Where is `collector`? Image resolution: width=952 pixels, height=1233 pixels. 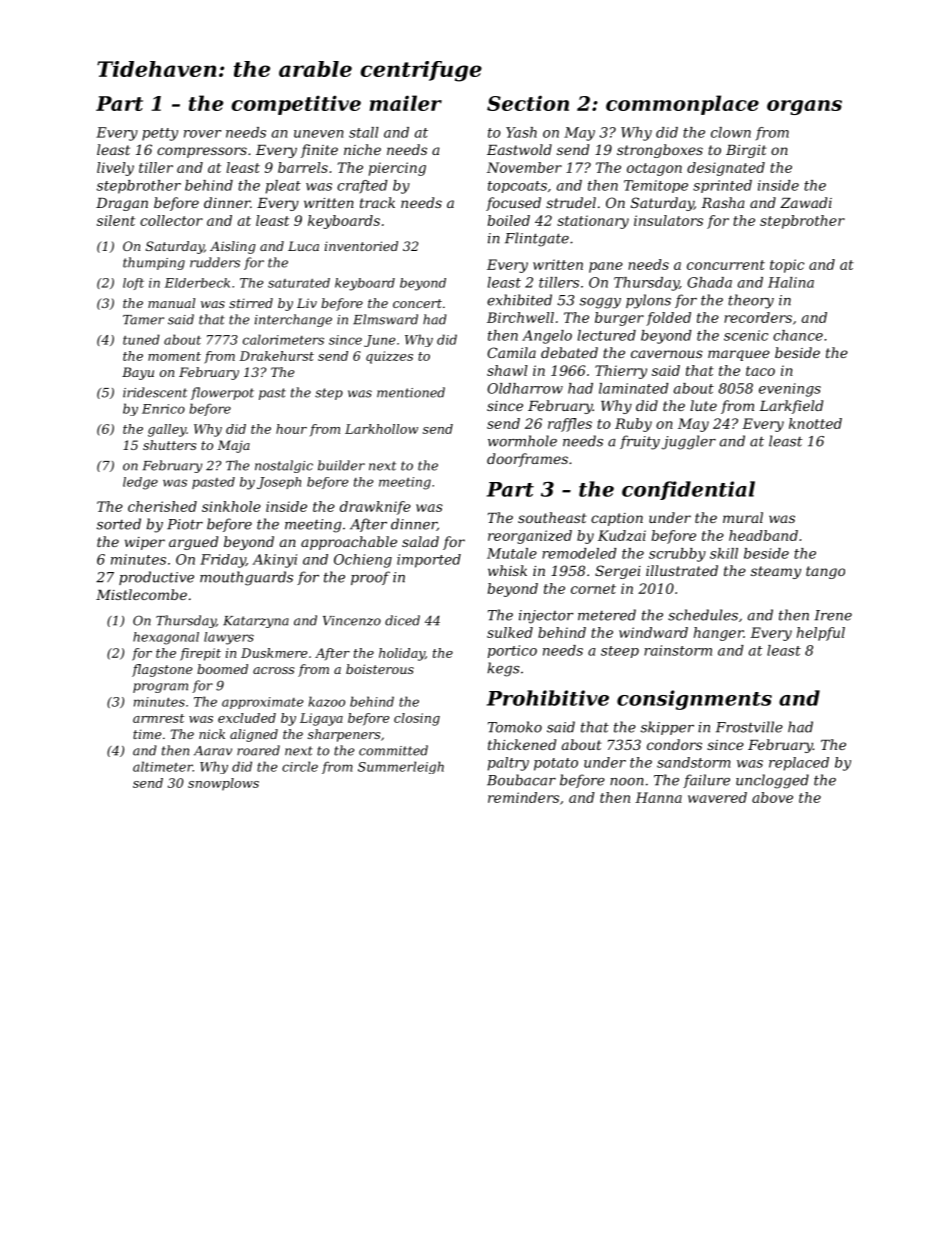
collector is located at coordinates (171, 220).
